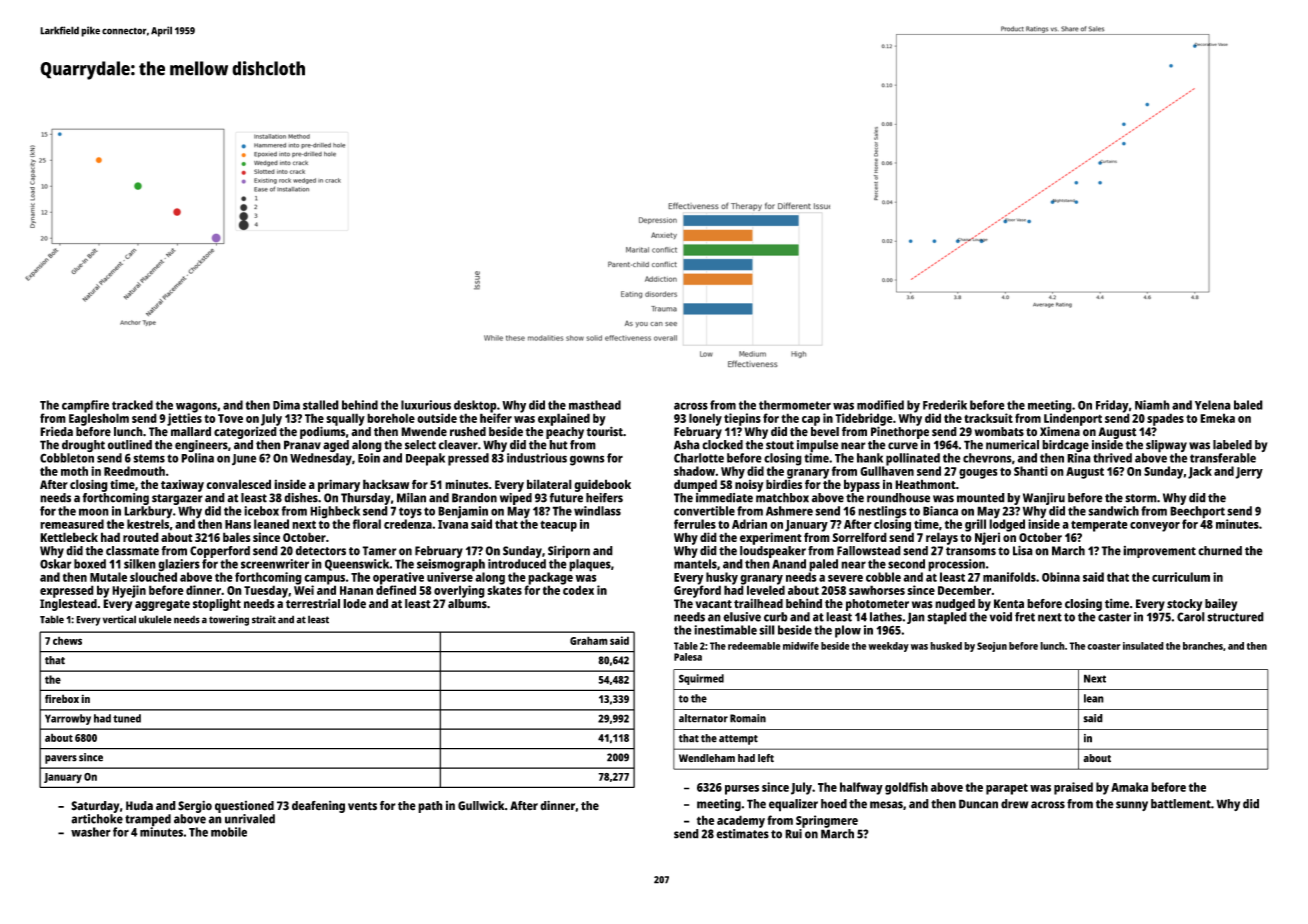 This page has height=924, width=1308. I want to click on Milan, so click(411, 498).
